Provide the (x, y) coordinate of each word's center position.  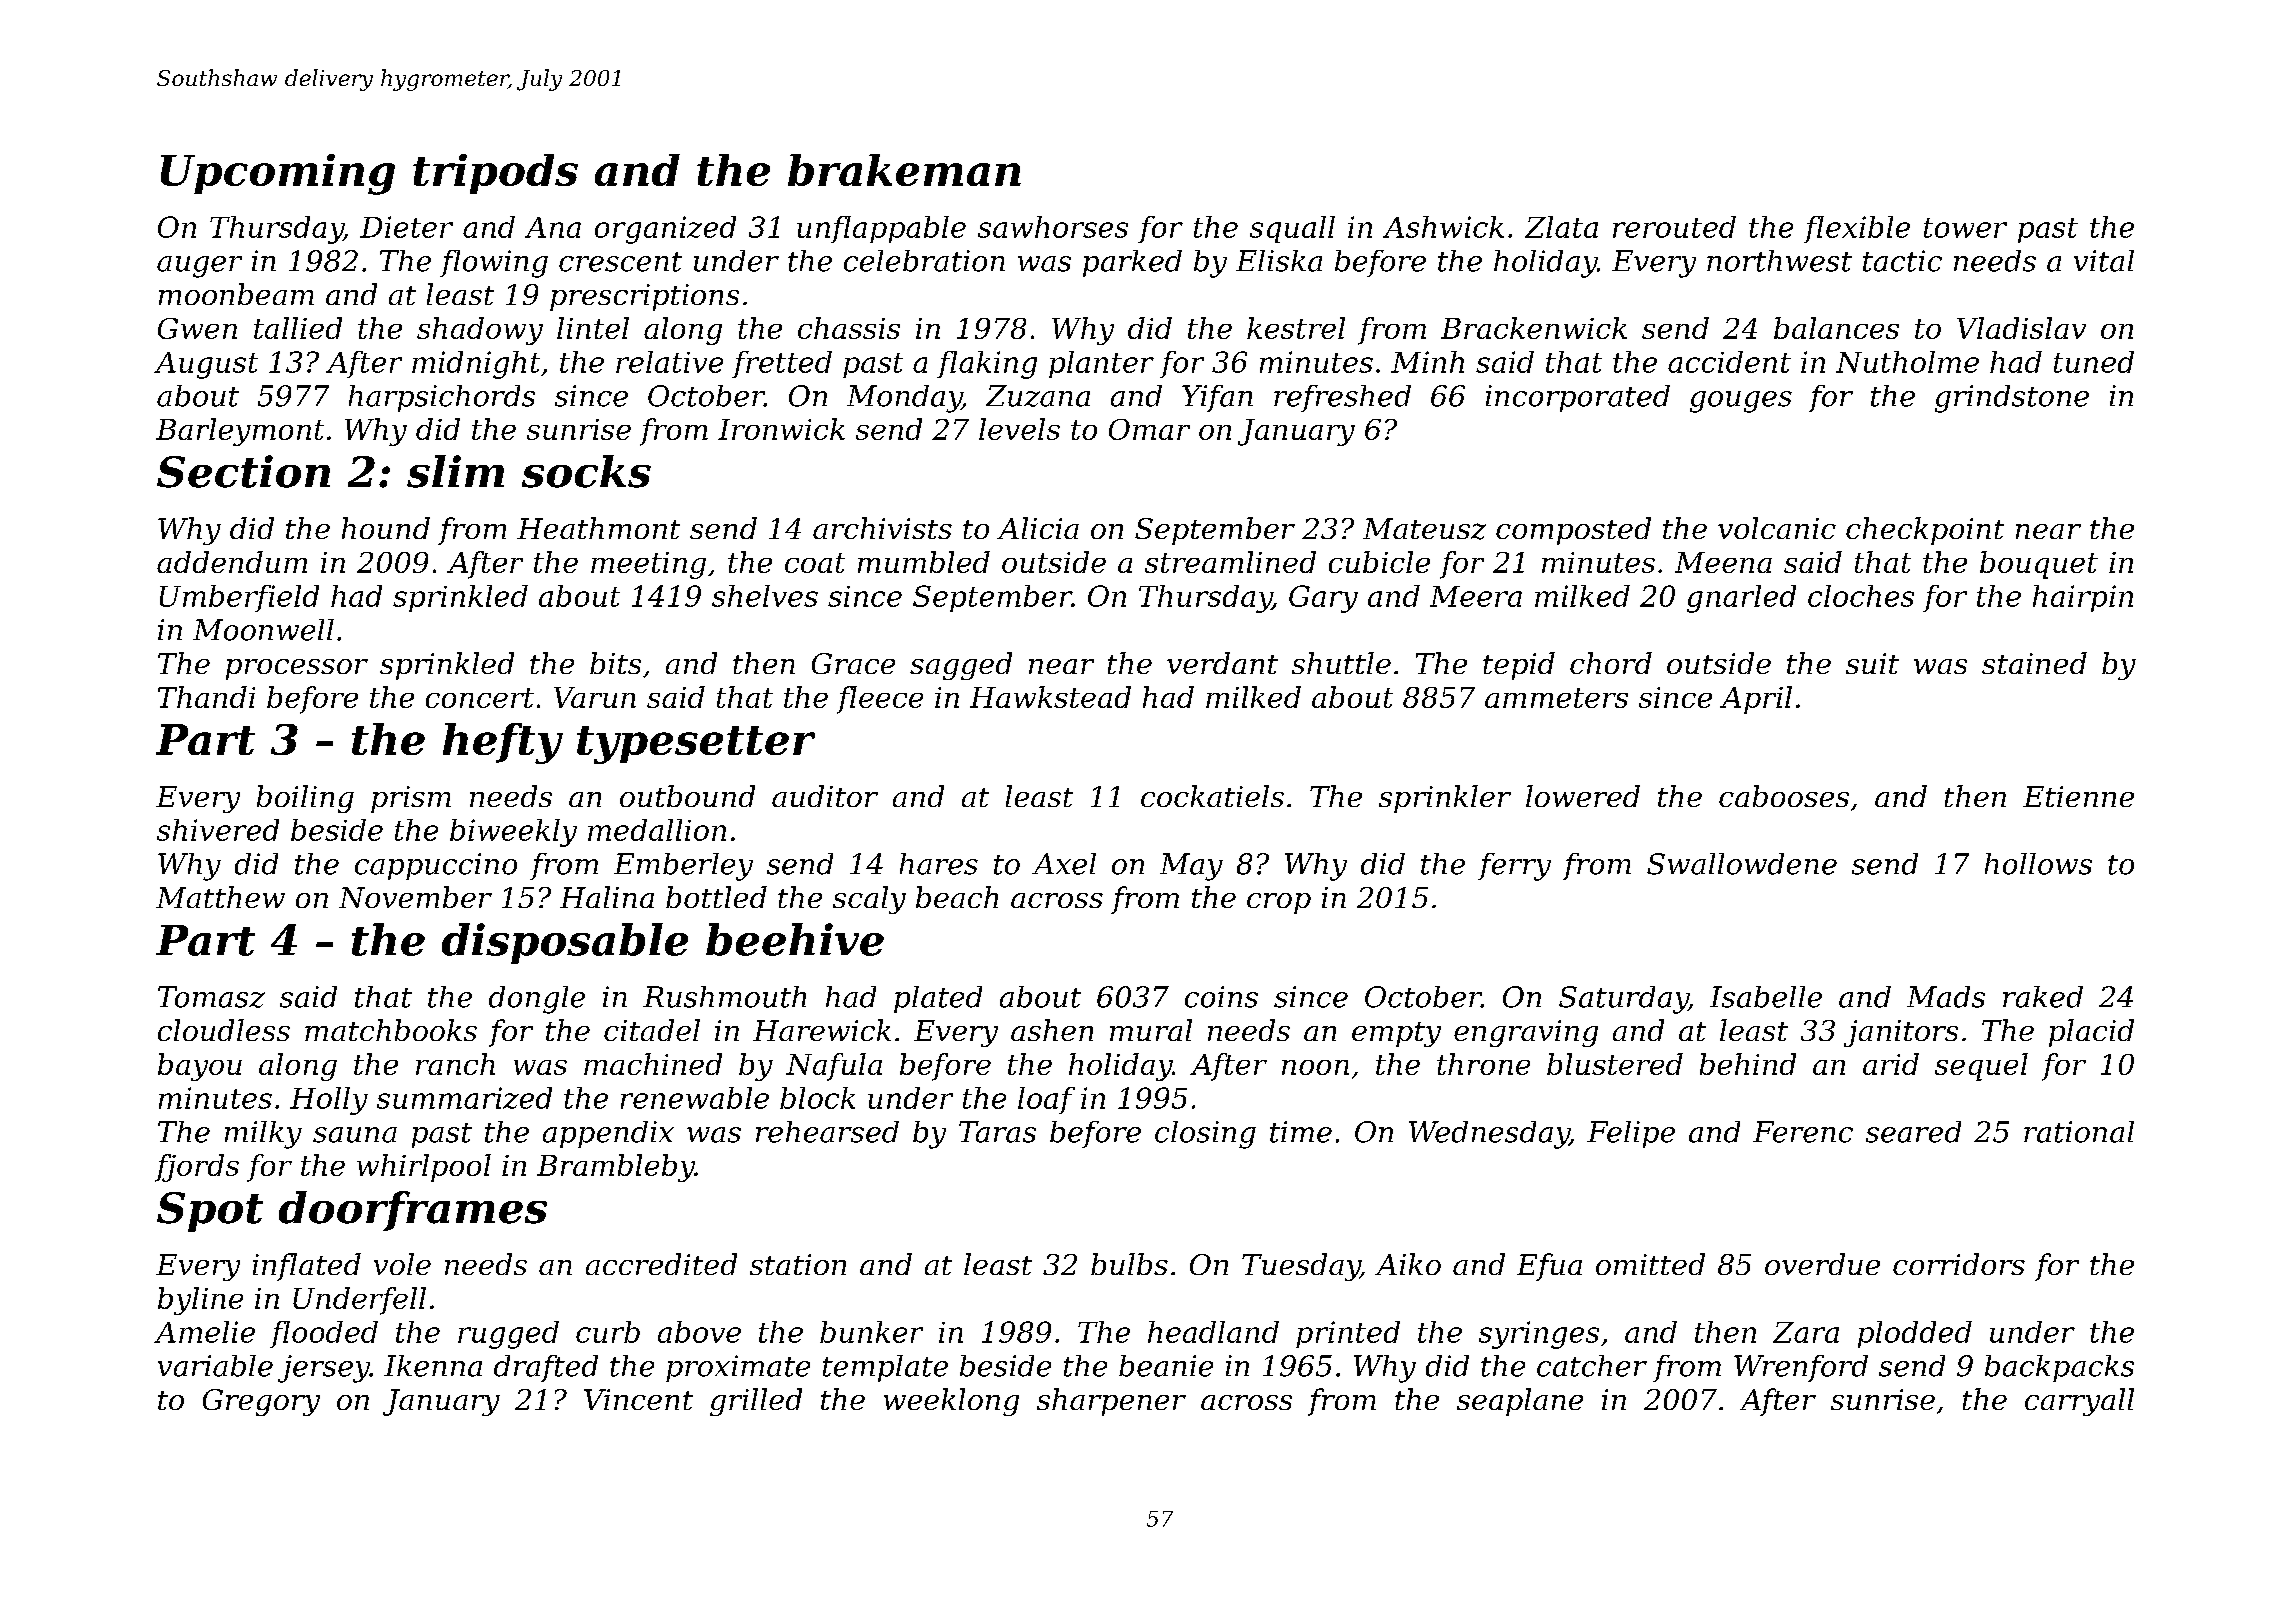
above (699, 1332)
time (1301, 1132)
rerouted (1674, 227)
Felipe (1631, 1134)
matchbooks (391, 1030)
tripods (495, 174)
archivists (882, 528)
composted (1573, 531)
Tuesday (1301, 1267)
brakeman (904, 170)
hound (386, 528)
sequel (1981, 1067)
